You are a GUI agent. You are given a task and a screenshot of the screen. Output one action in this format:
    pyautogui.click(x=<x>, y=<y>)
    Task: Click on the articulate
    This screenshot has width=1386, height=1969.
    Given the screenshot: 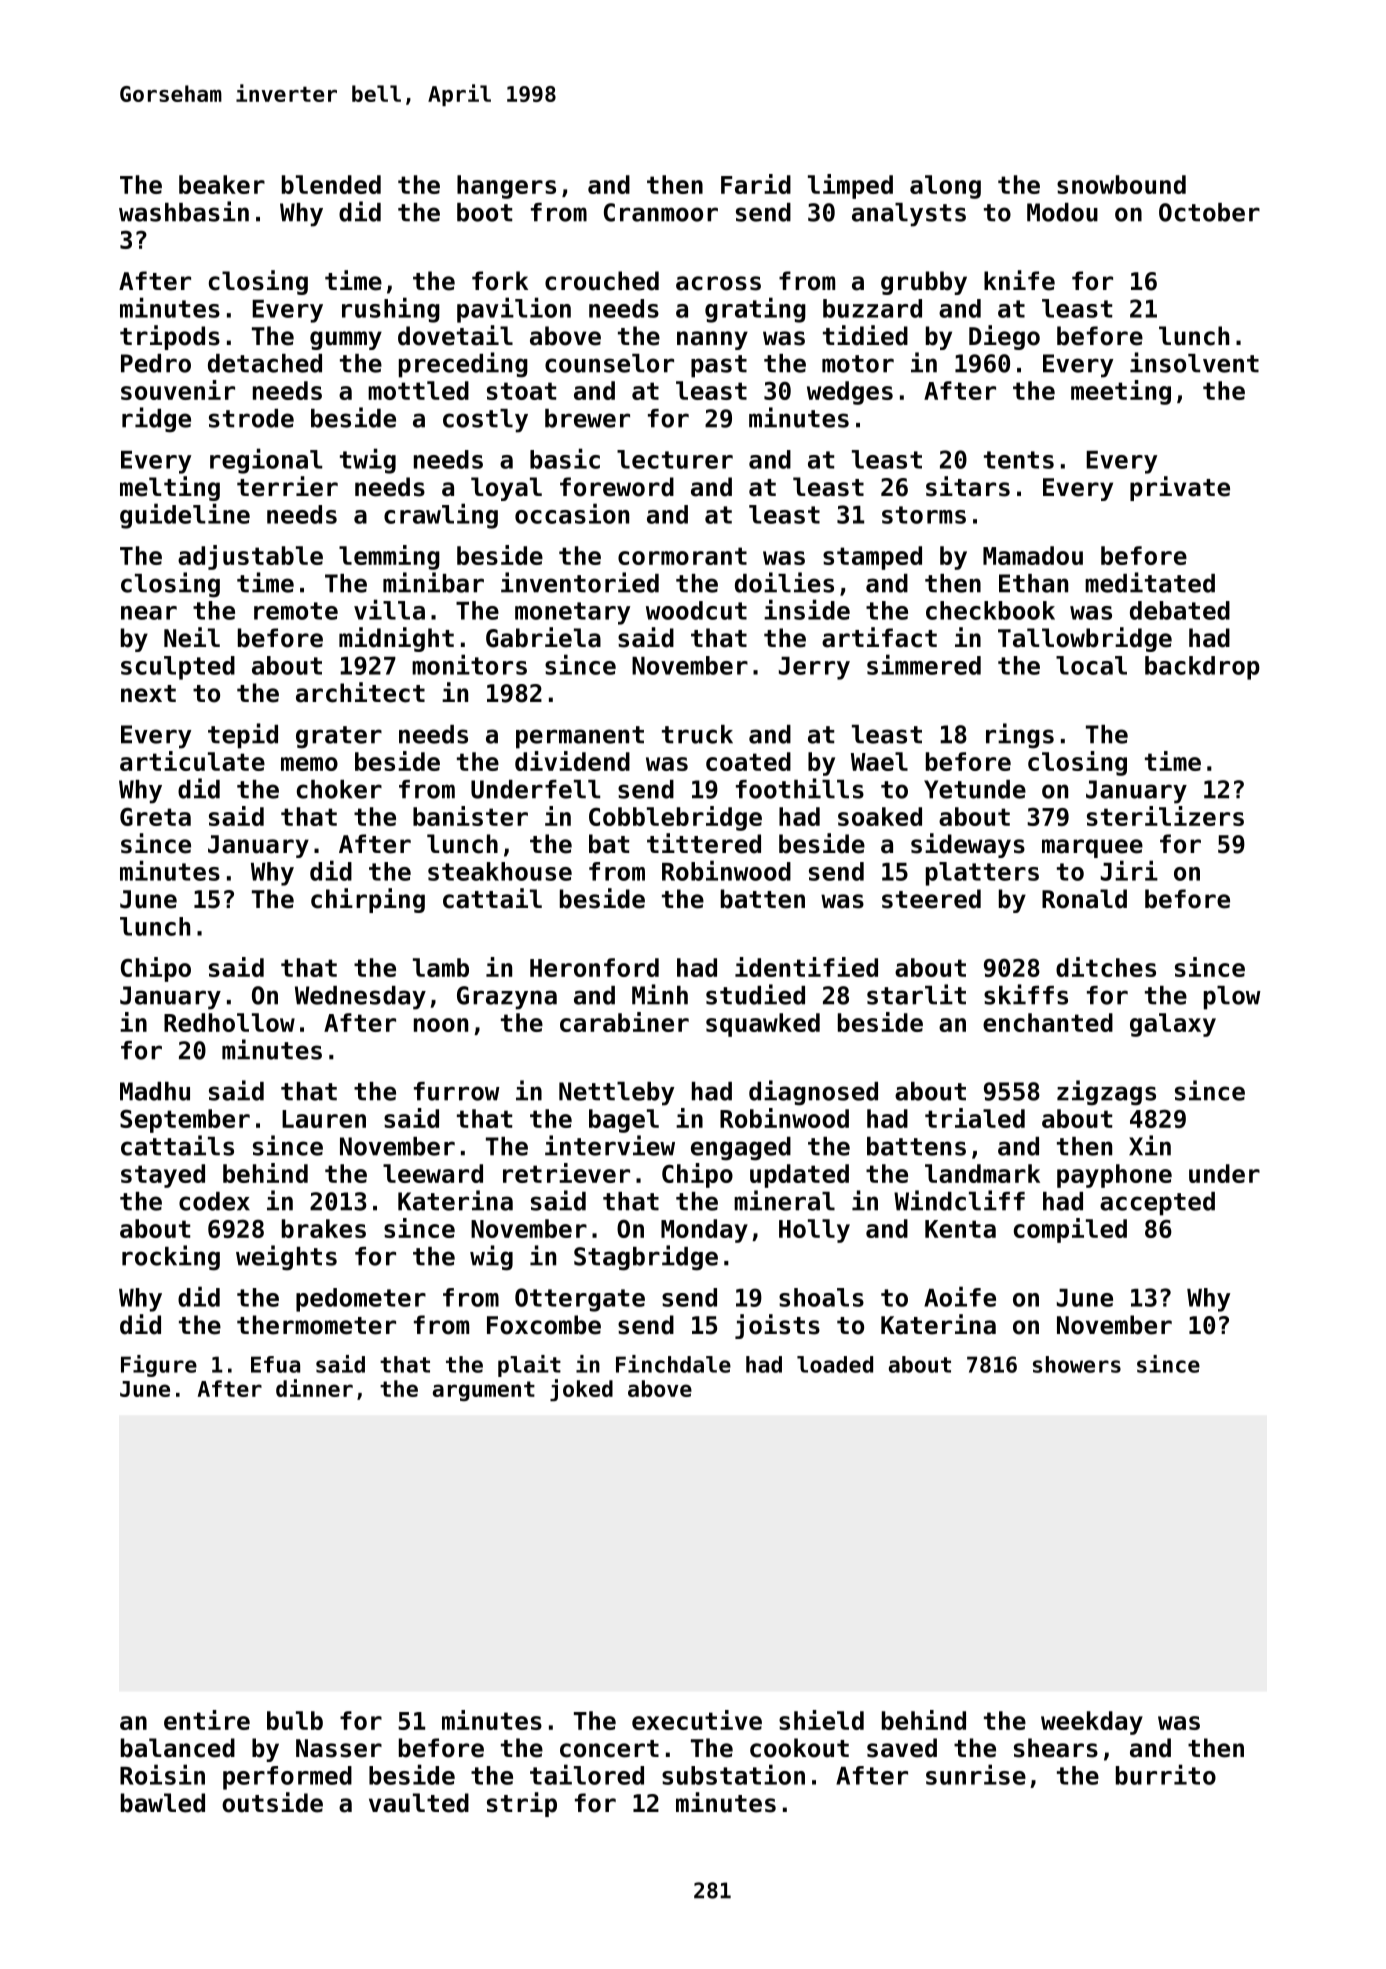 What is the action you would take?
    pyautogui.click(x=192, y=761)
